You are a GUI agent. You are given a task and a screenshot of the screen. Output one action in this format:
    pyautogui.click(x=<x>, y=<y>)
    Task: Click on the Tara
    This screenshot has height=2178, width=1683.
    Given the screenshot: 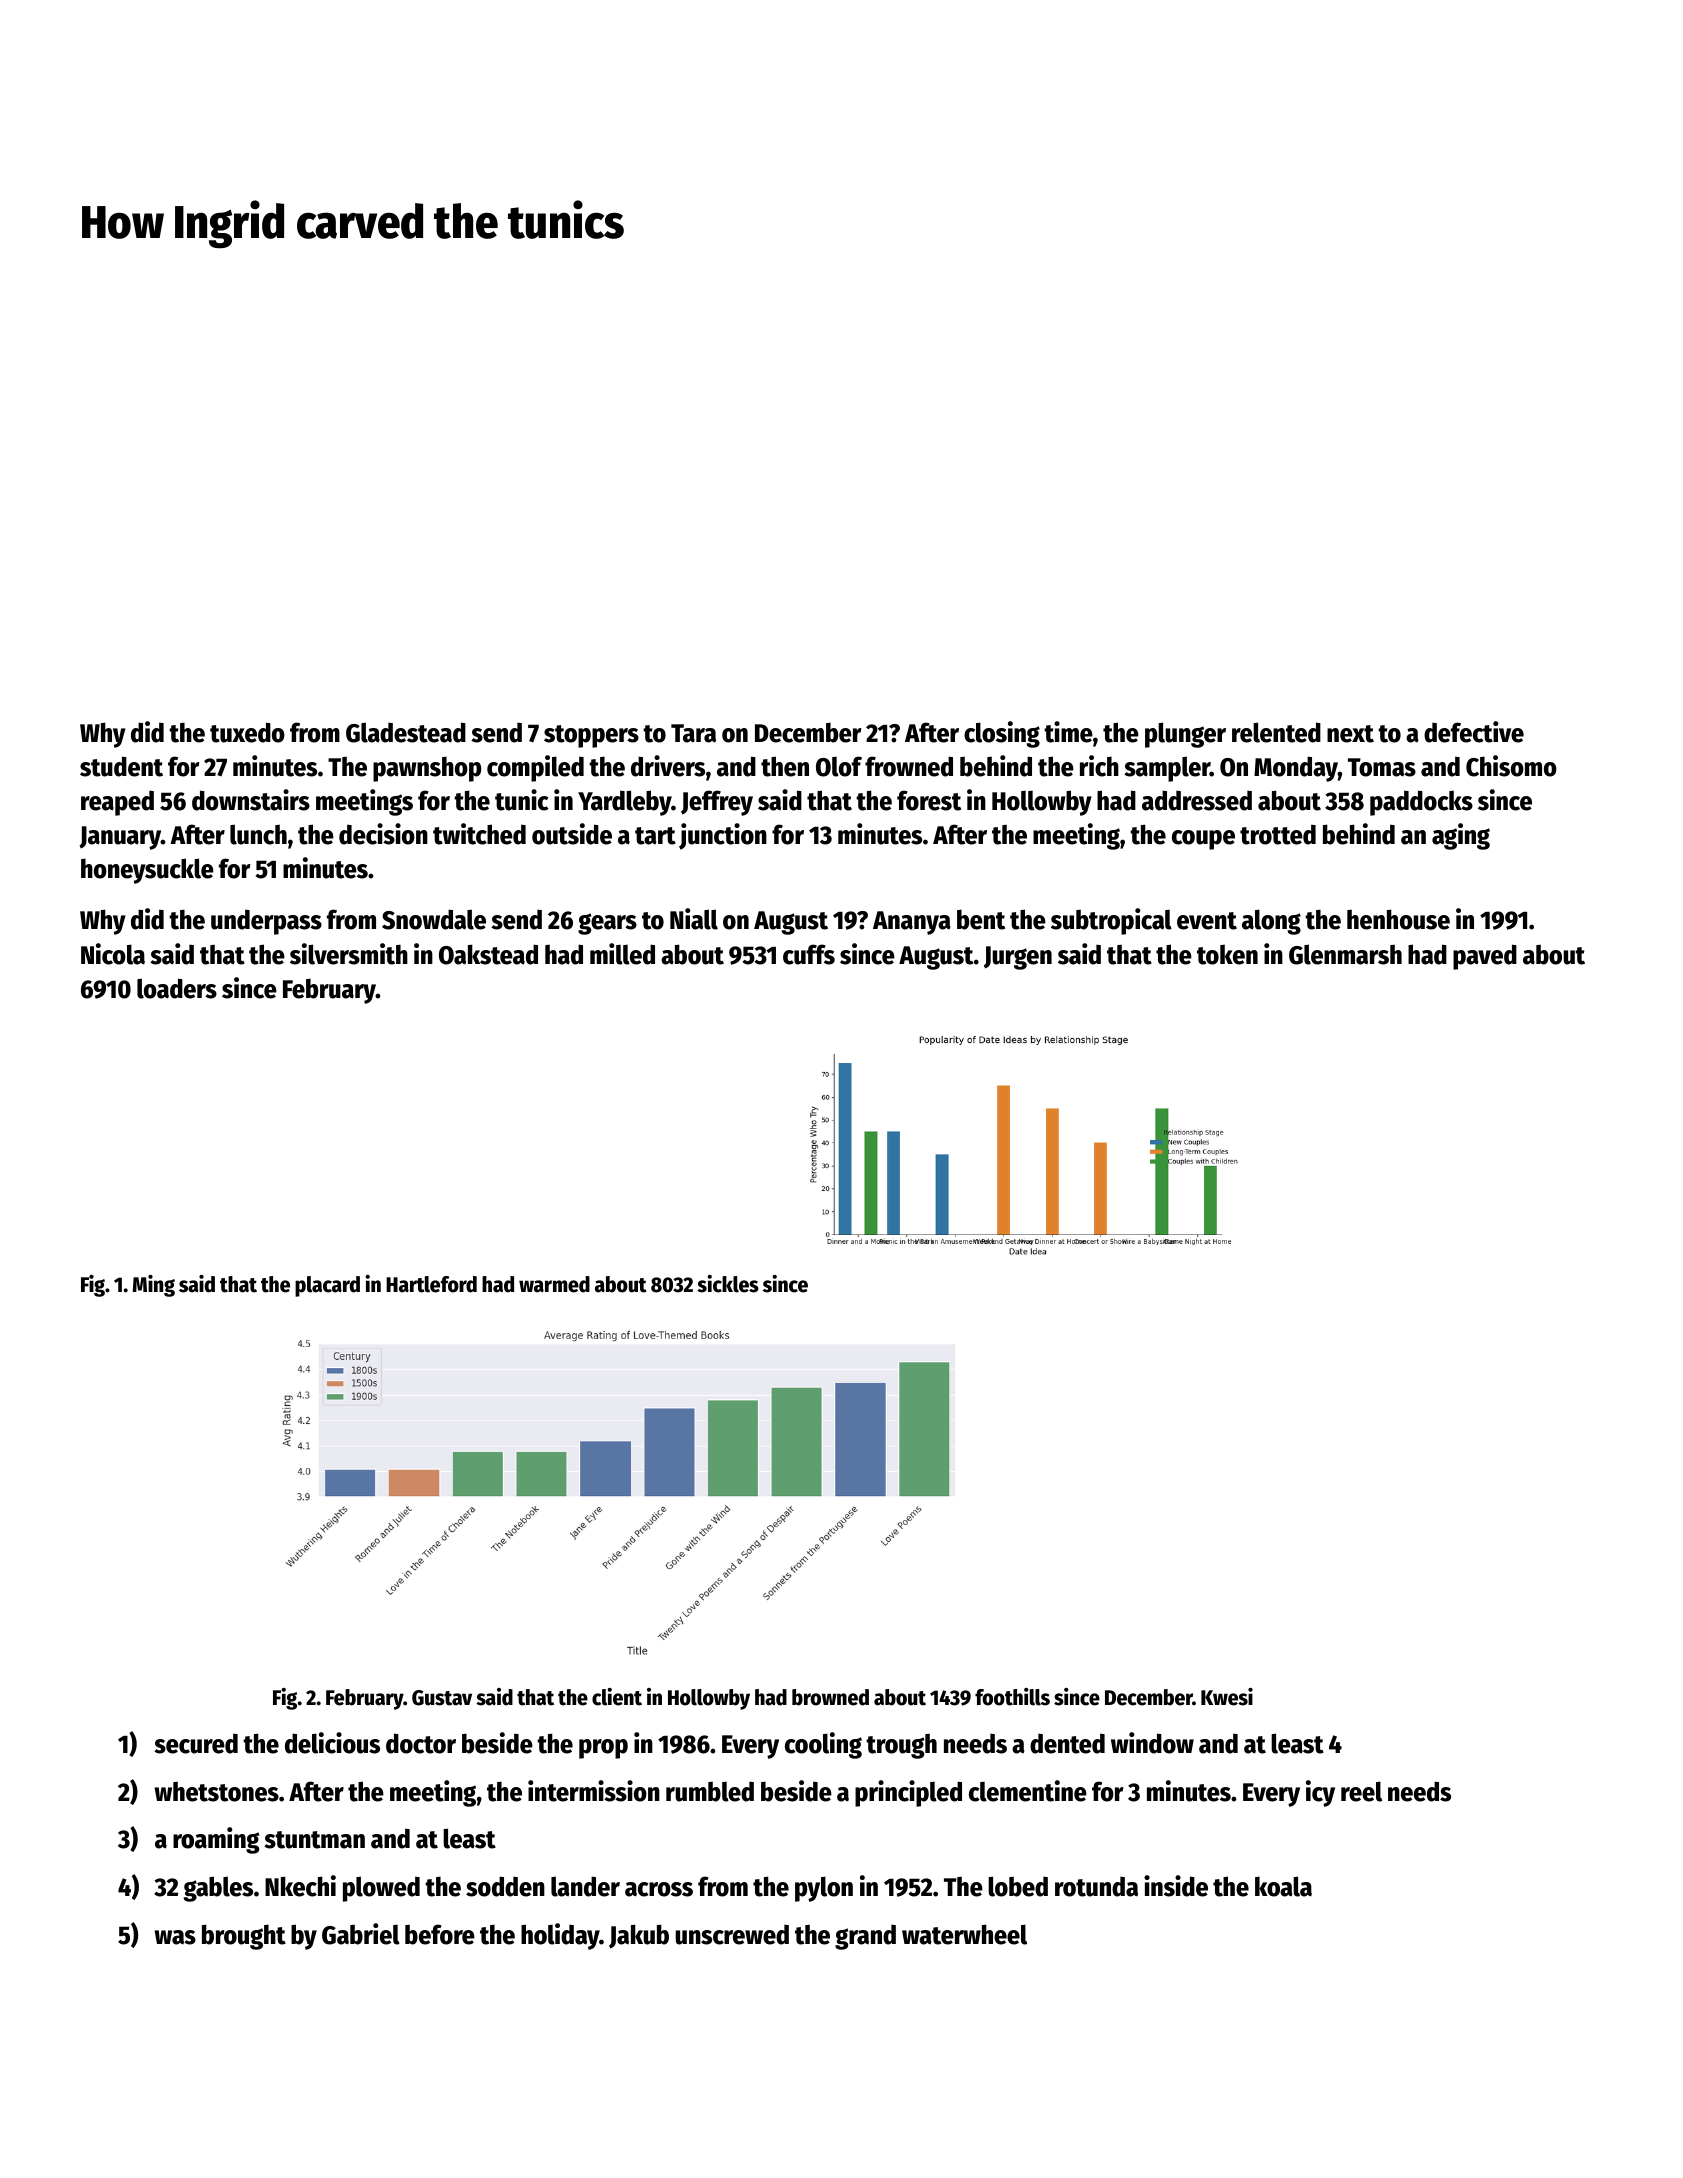 What is the action you would take?
    pyautogui.click(x=693, y=733)
